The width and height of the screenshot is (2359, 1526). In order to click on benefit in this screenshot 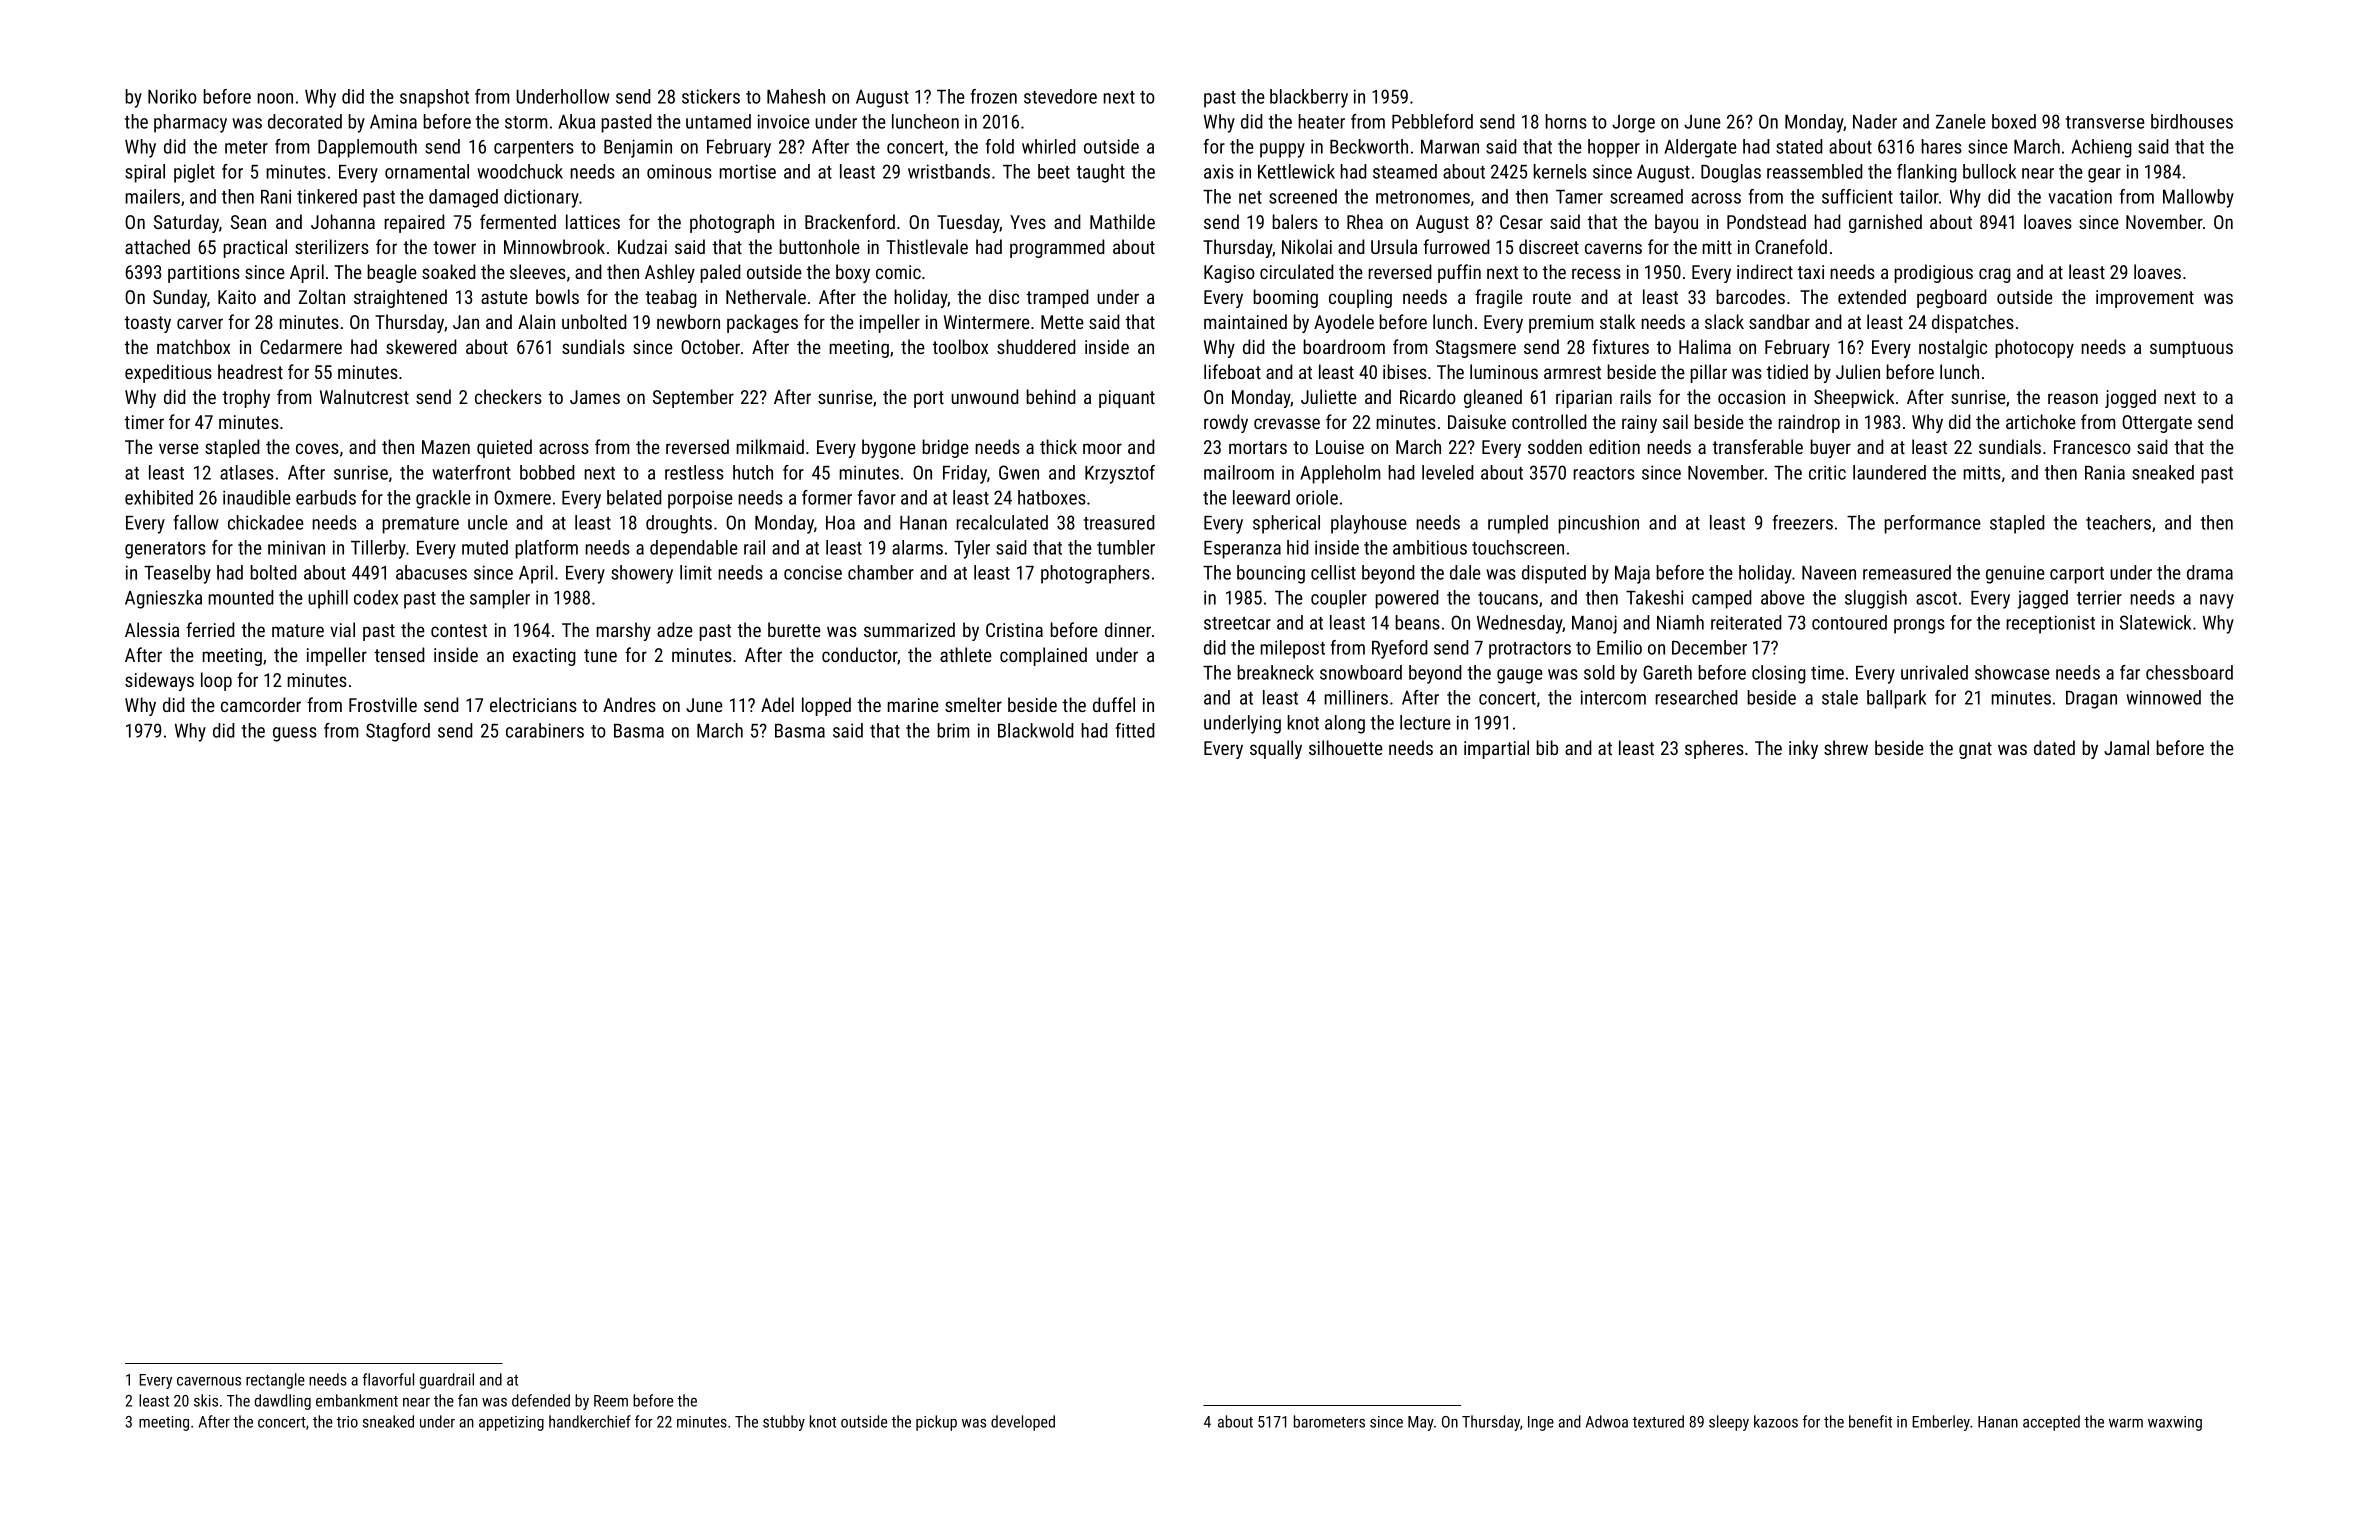, I will do `click(1870, 1421)`.
